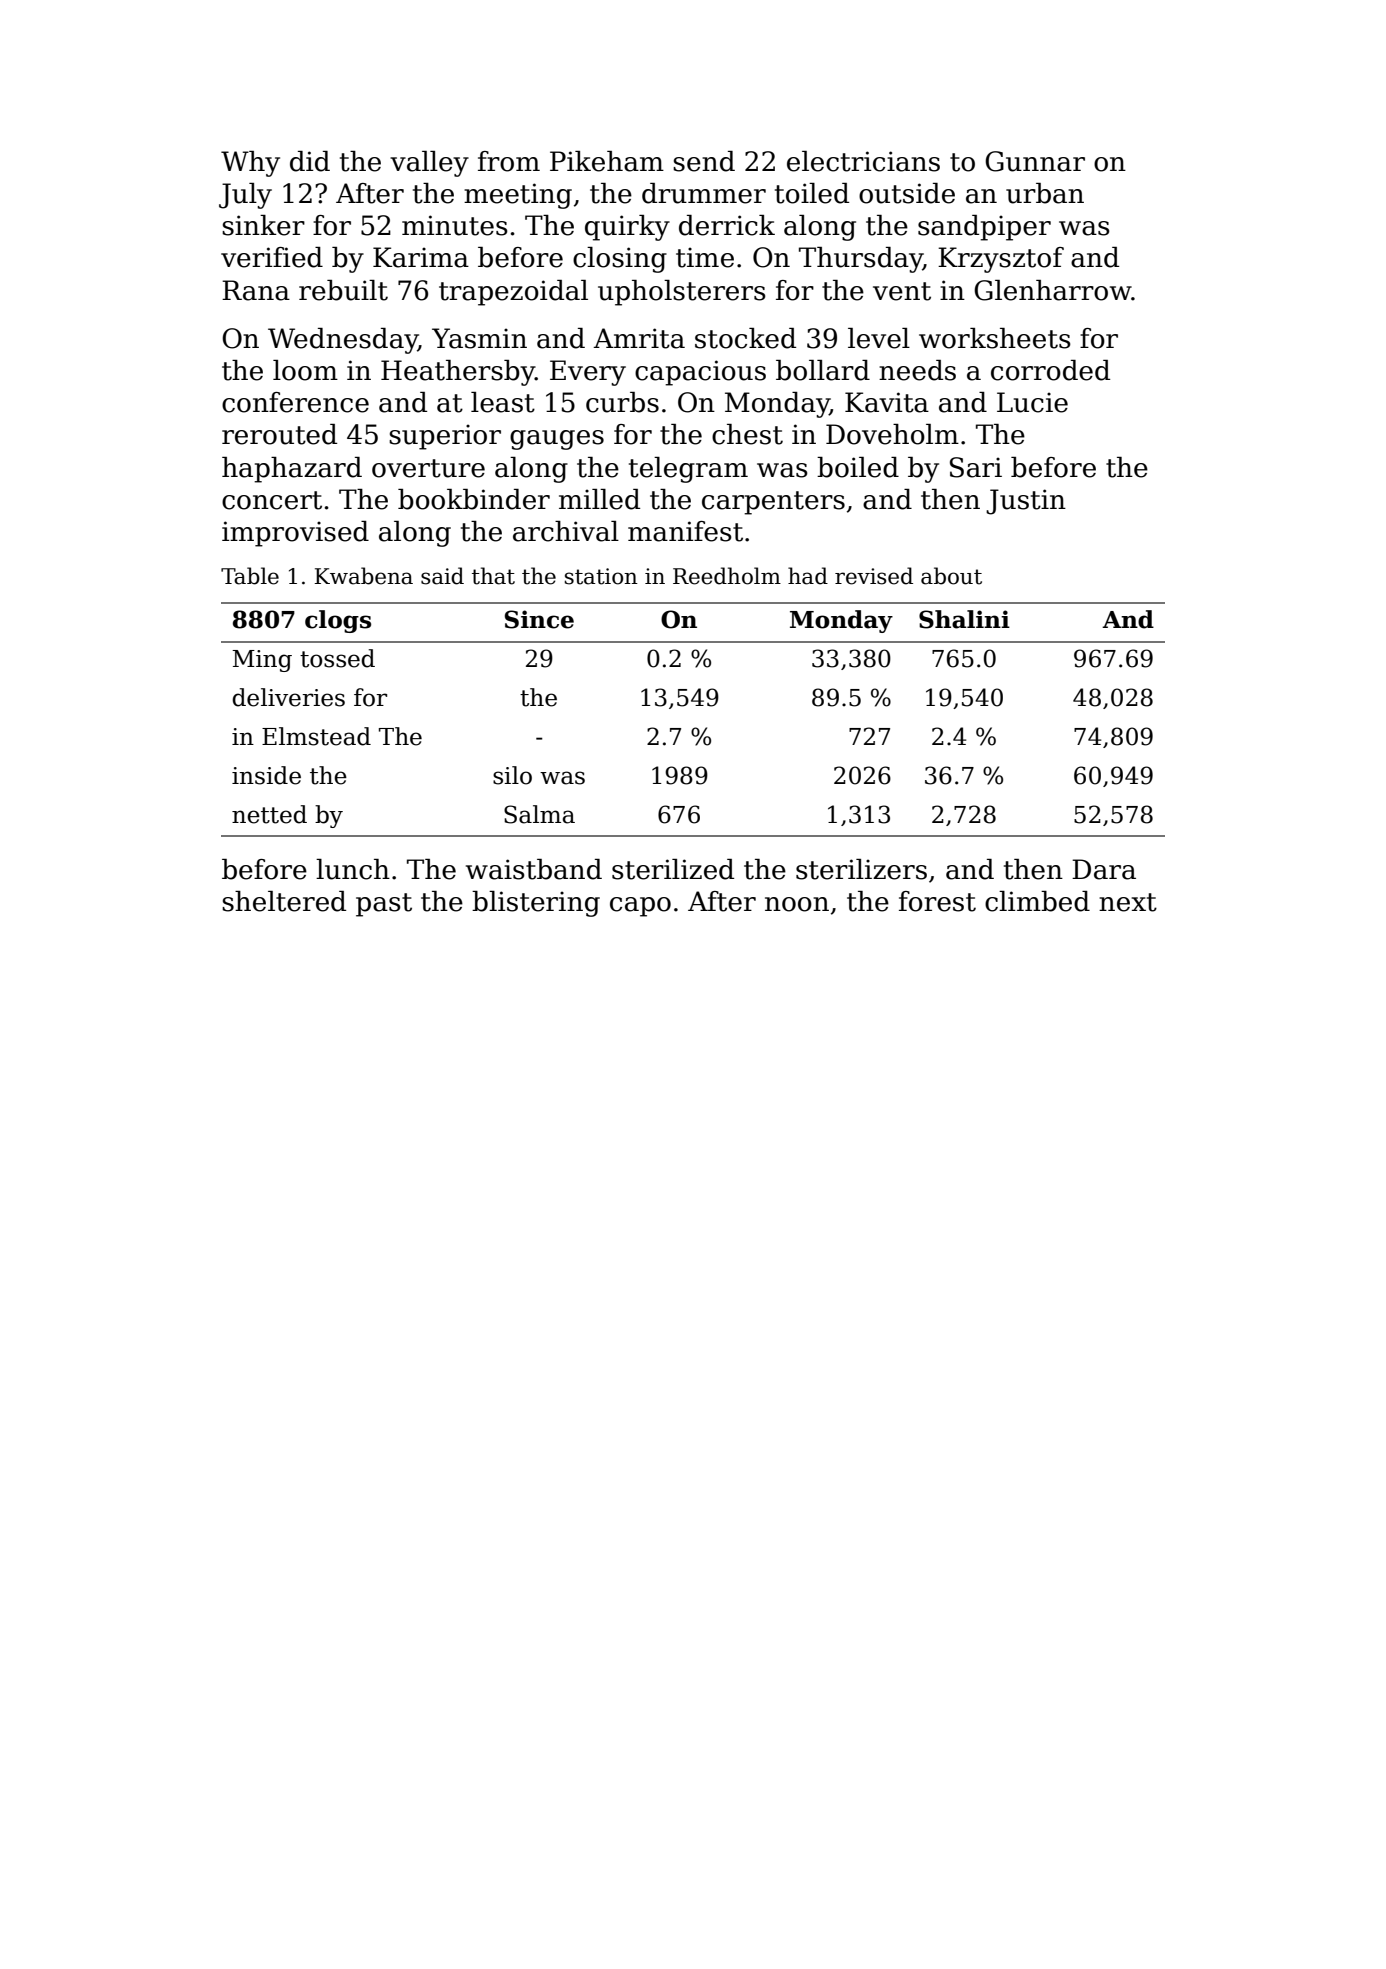 The image size is (1386, 1969). Describe the element at coordinates (250, 576) in the image. I see `Table` at that location.
